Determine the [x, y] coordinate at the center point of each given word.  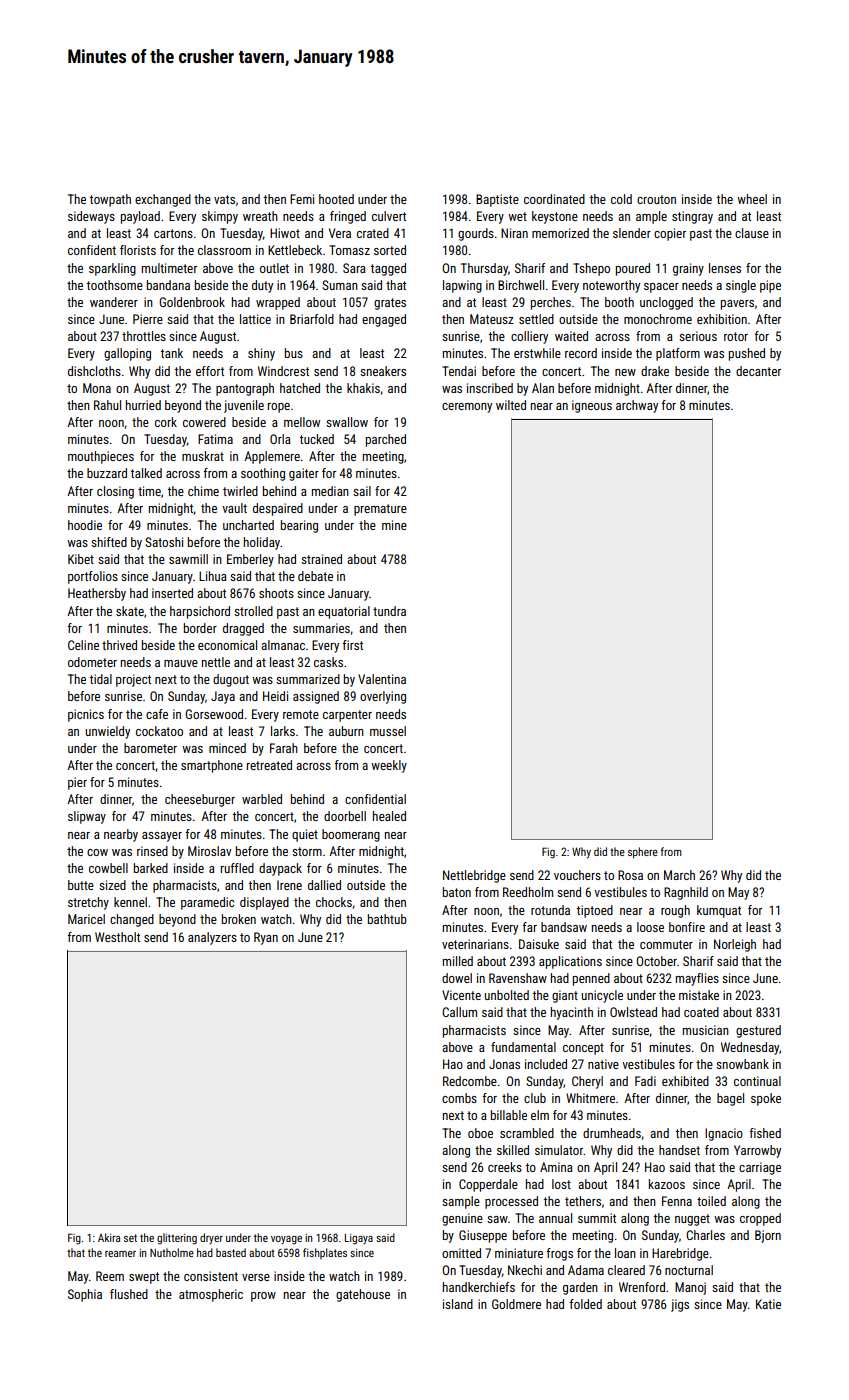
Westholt [117, 937]
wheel [752, 199]
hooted [336, 199]
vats [224, 199]
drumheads [612, 1133]
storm [307, 851]
